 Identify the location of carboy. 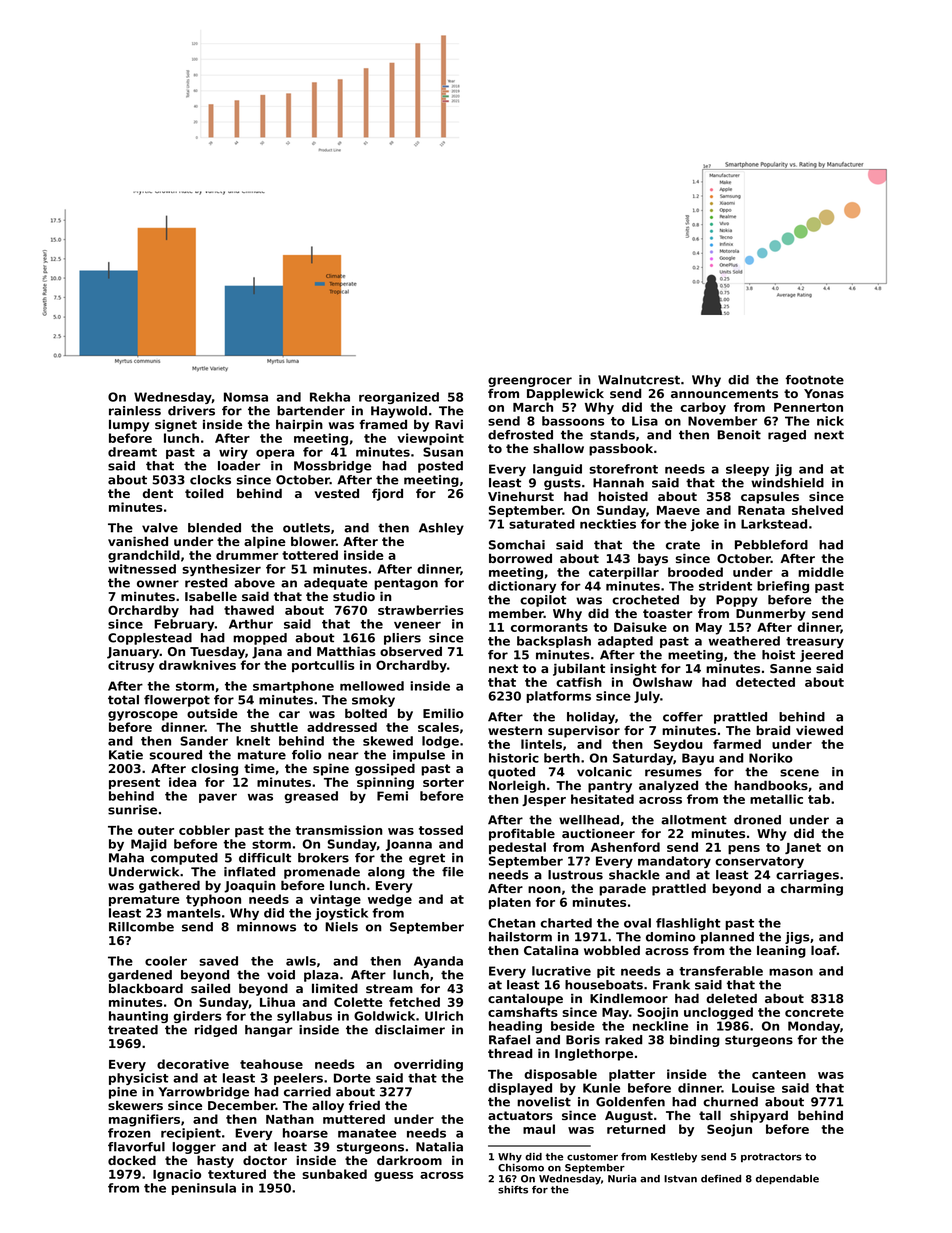
(703, 408).
